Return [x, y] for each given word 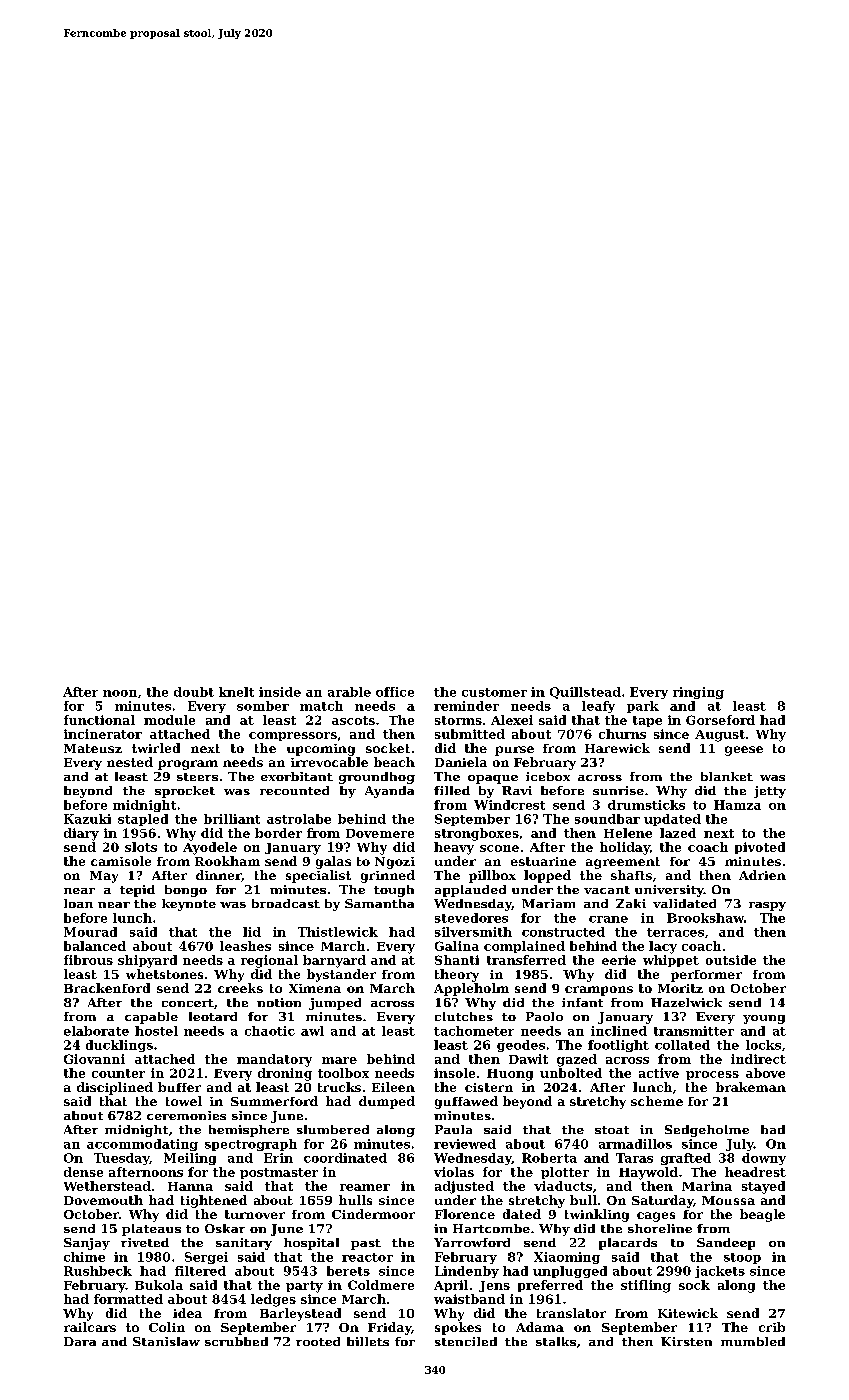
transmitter [694, 1031]
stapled [143, 820]
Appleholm [471, 989]
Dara [80, 1341]
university [669, 891]
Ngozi [395, 863]
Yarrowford [472, 1242]
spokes [458, 1328]
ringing [698, 693]
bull [583, 1200]
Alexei [512, 720]
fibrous [88, 960]
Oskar [225, 1228]
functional [99, 720]
